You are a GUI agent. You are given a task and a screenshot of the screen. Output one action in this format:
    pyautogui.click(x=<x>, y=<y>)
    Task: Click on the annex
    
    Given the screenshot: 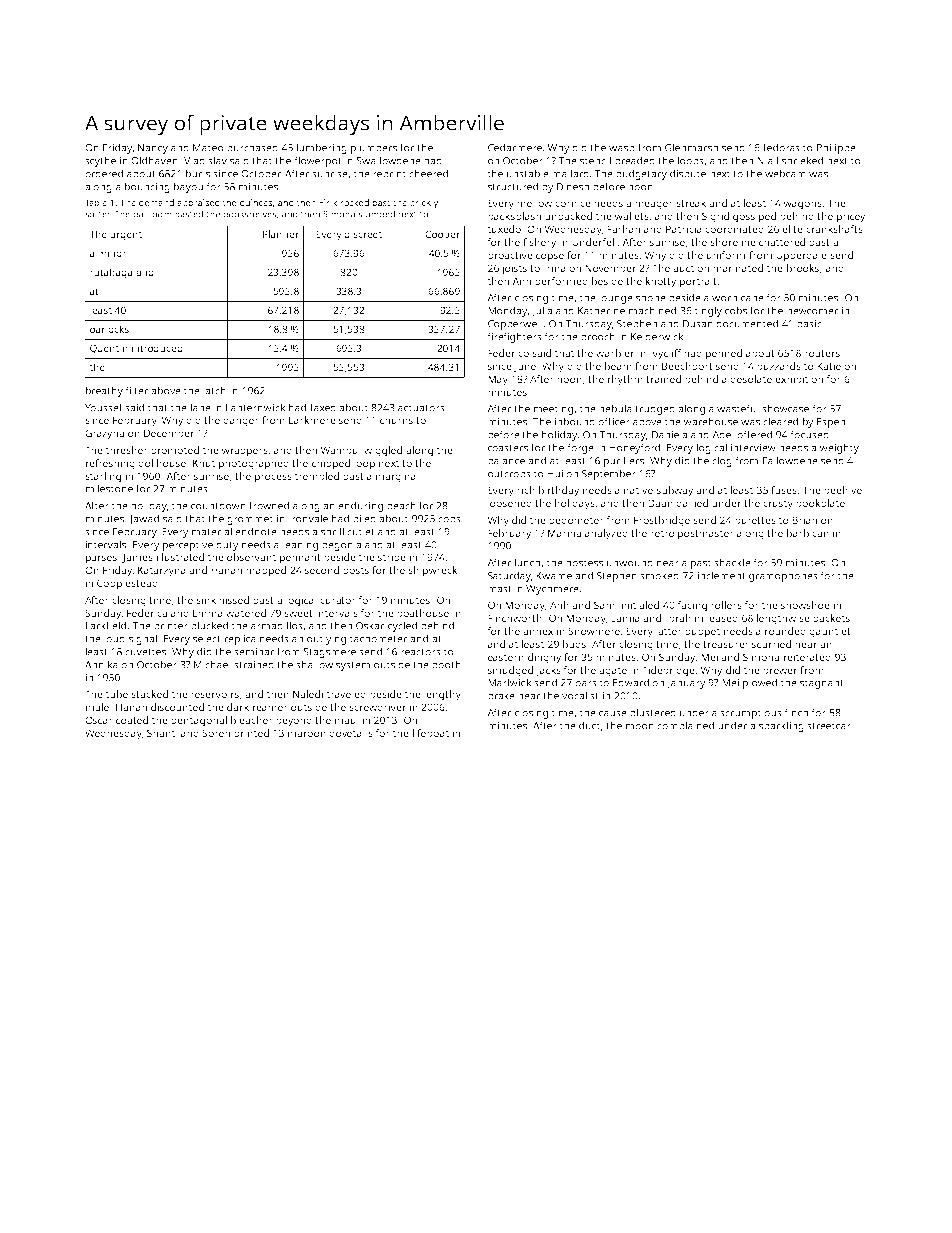 What is the action you would take?
    pyautogui.click(x=538, y=632)
